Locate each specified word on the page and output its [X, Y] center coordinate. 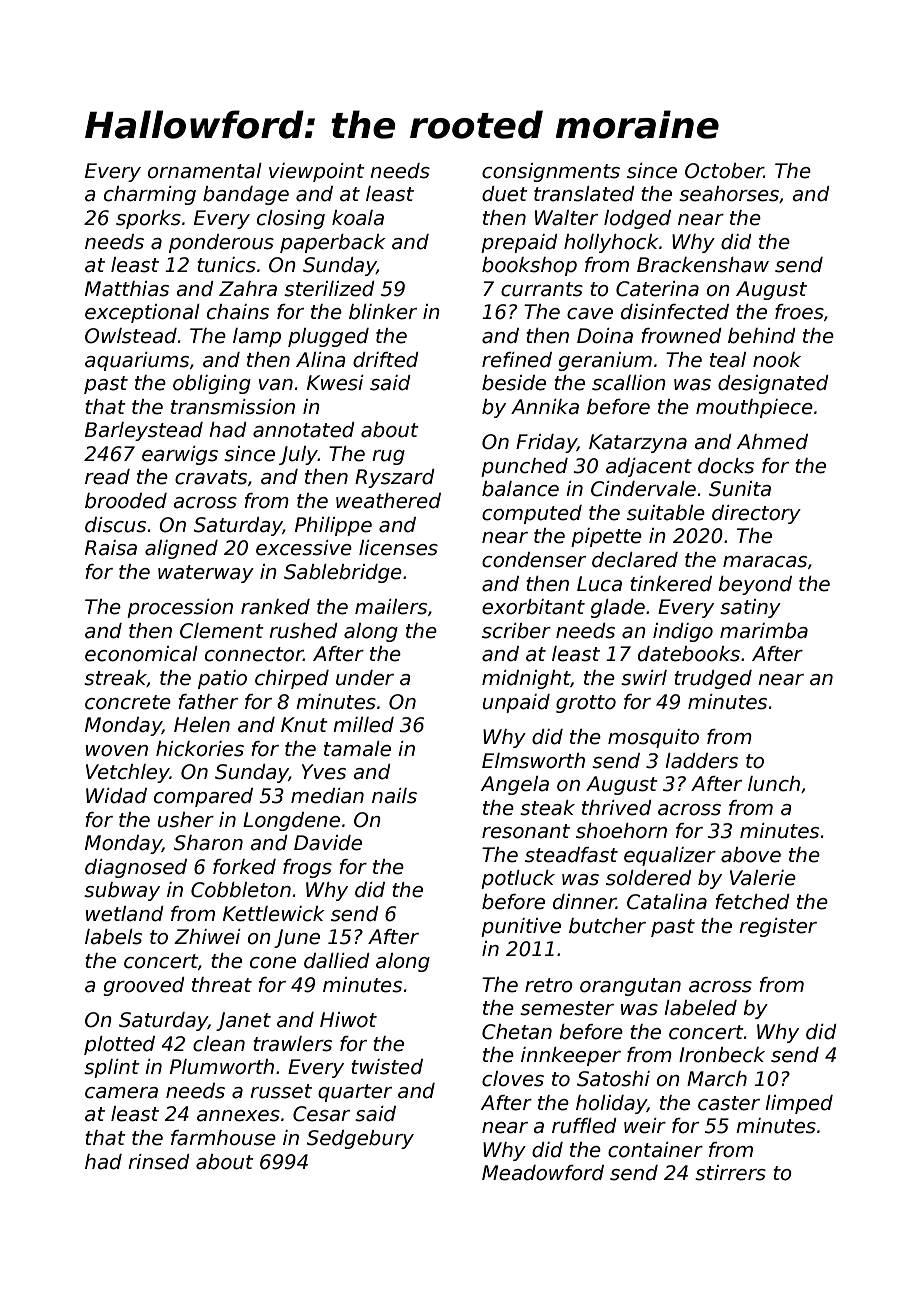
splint [112, 1068]
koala [358, 218]
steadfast [571, 855]
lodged [637, 219]
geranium [605, 361]
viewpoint [317, 172]
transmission [233, 407]
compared [203, 797]
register [778, 927]
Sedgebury [360, 1139]
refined [517, 360]
